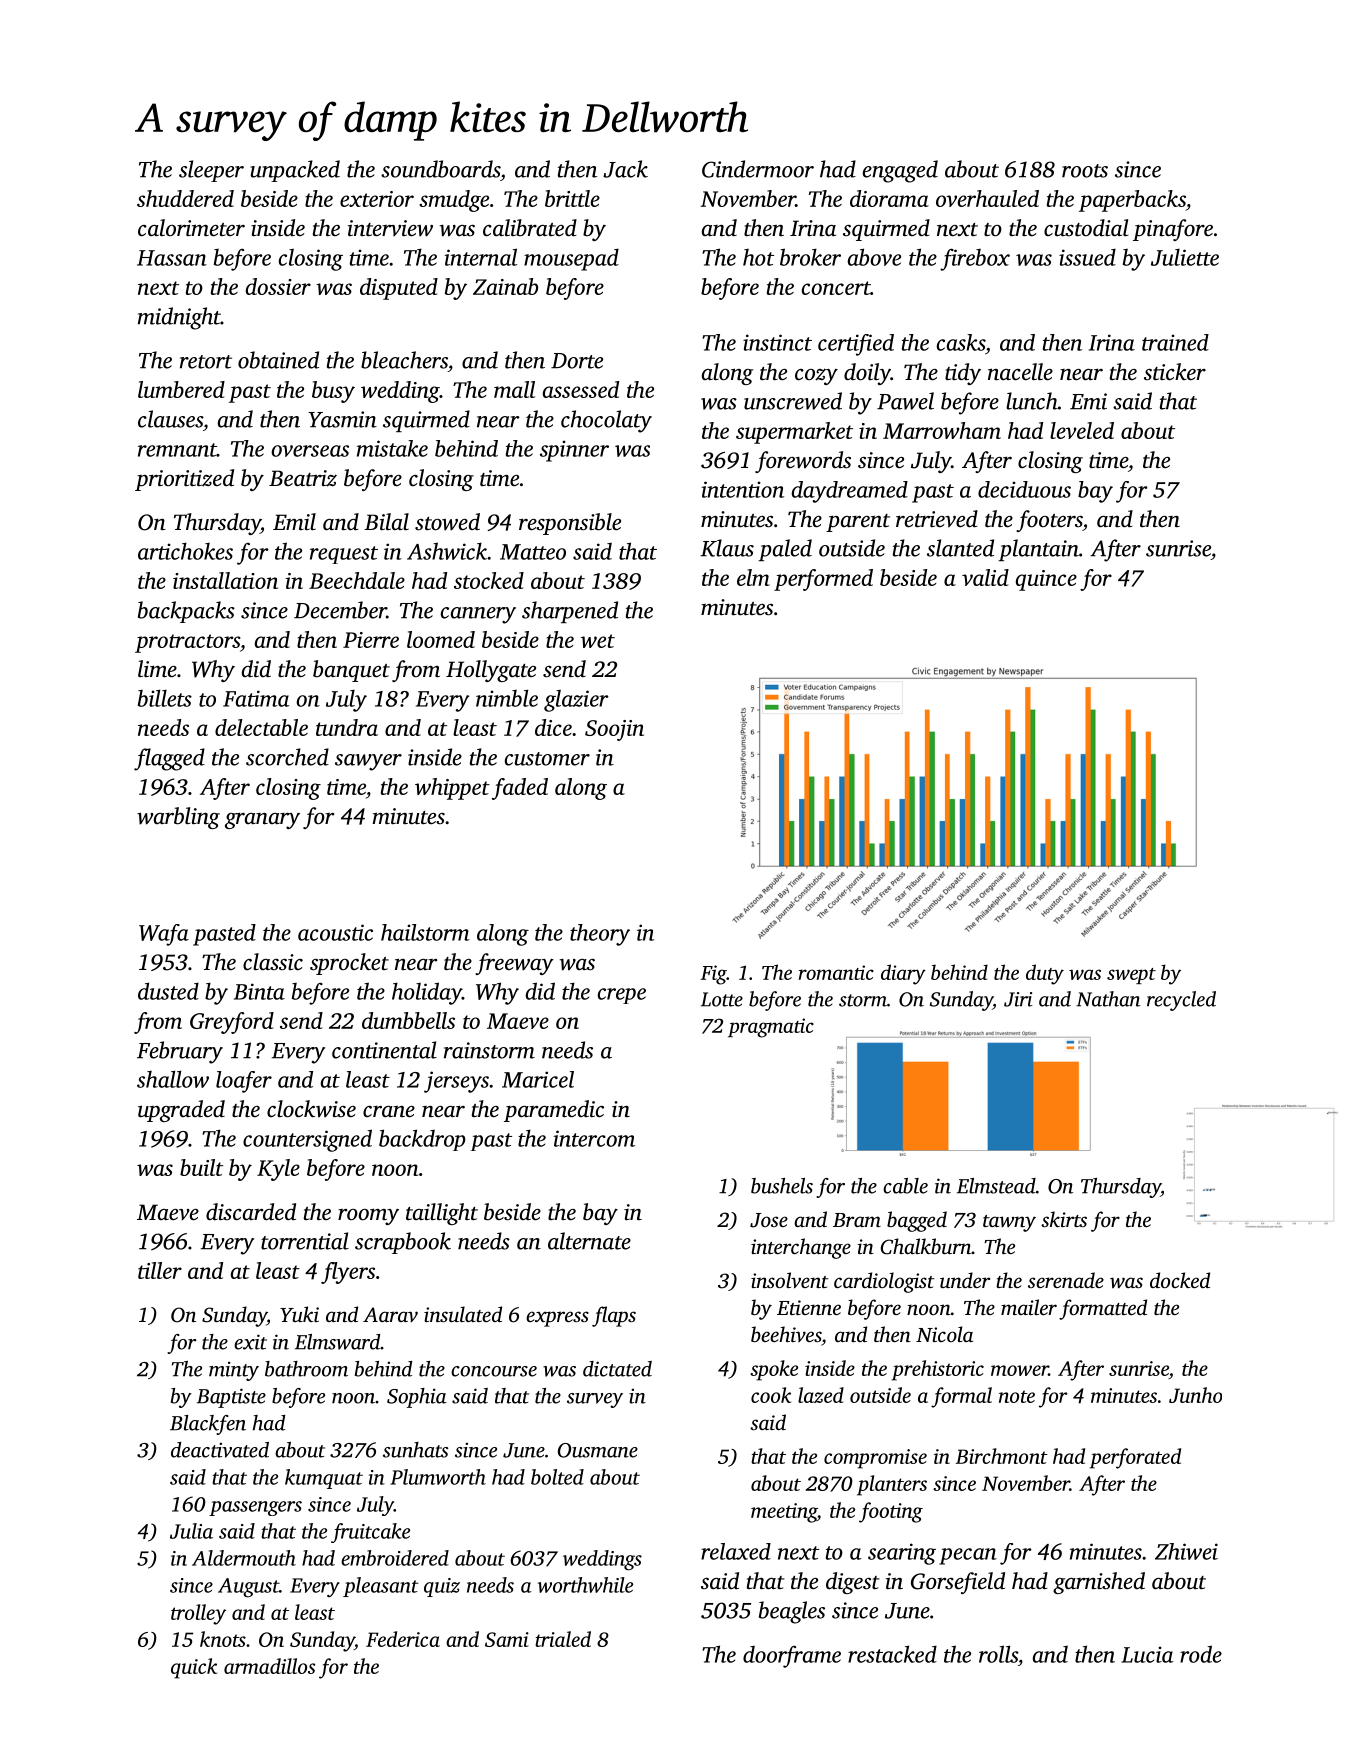 This document has height=1761, width=1361. I want to click on Nicola, so click(944, 1334).
